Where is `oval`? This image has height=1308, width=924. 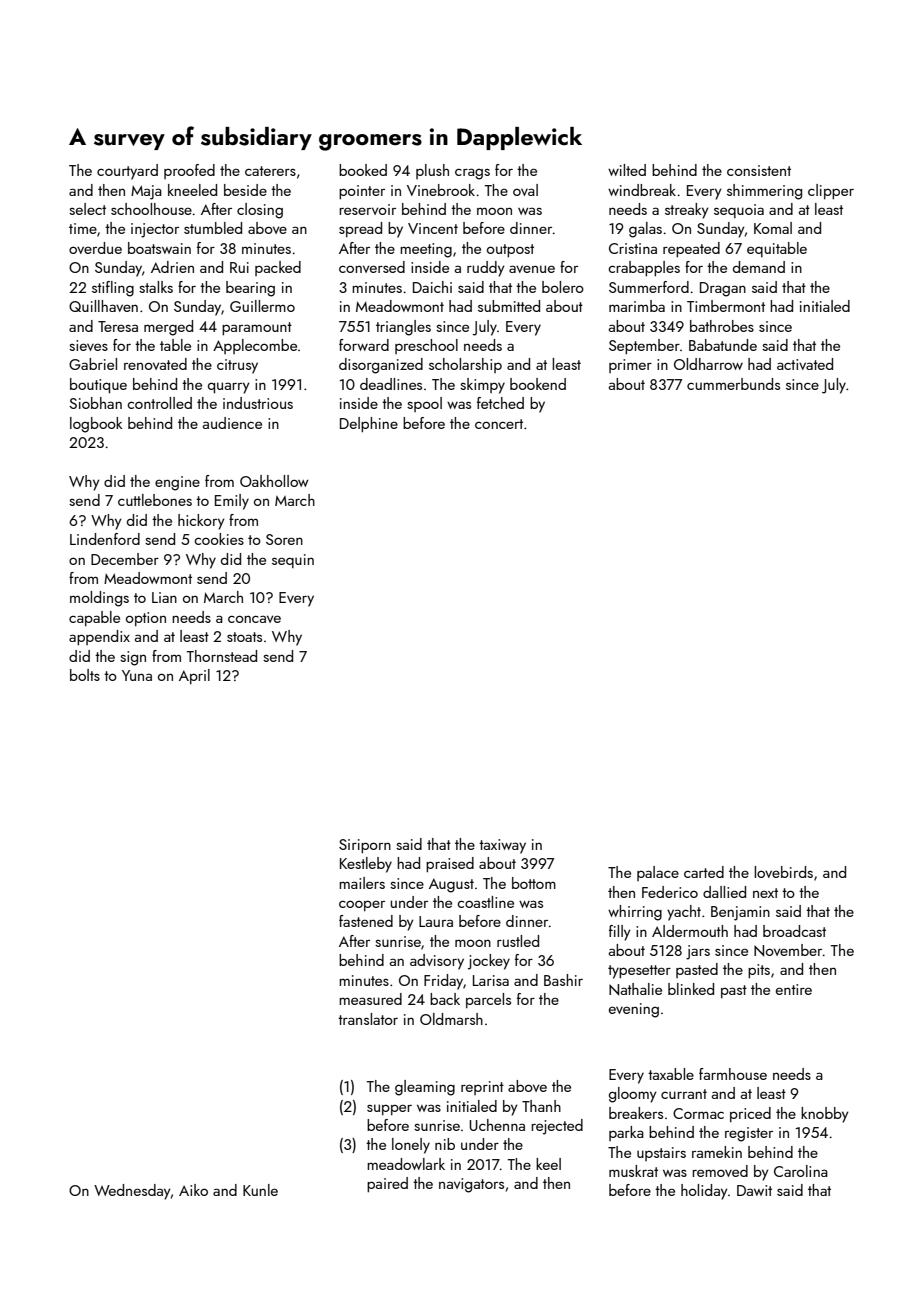 oval is located at coordinates (525, 190).
